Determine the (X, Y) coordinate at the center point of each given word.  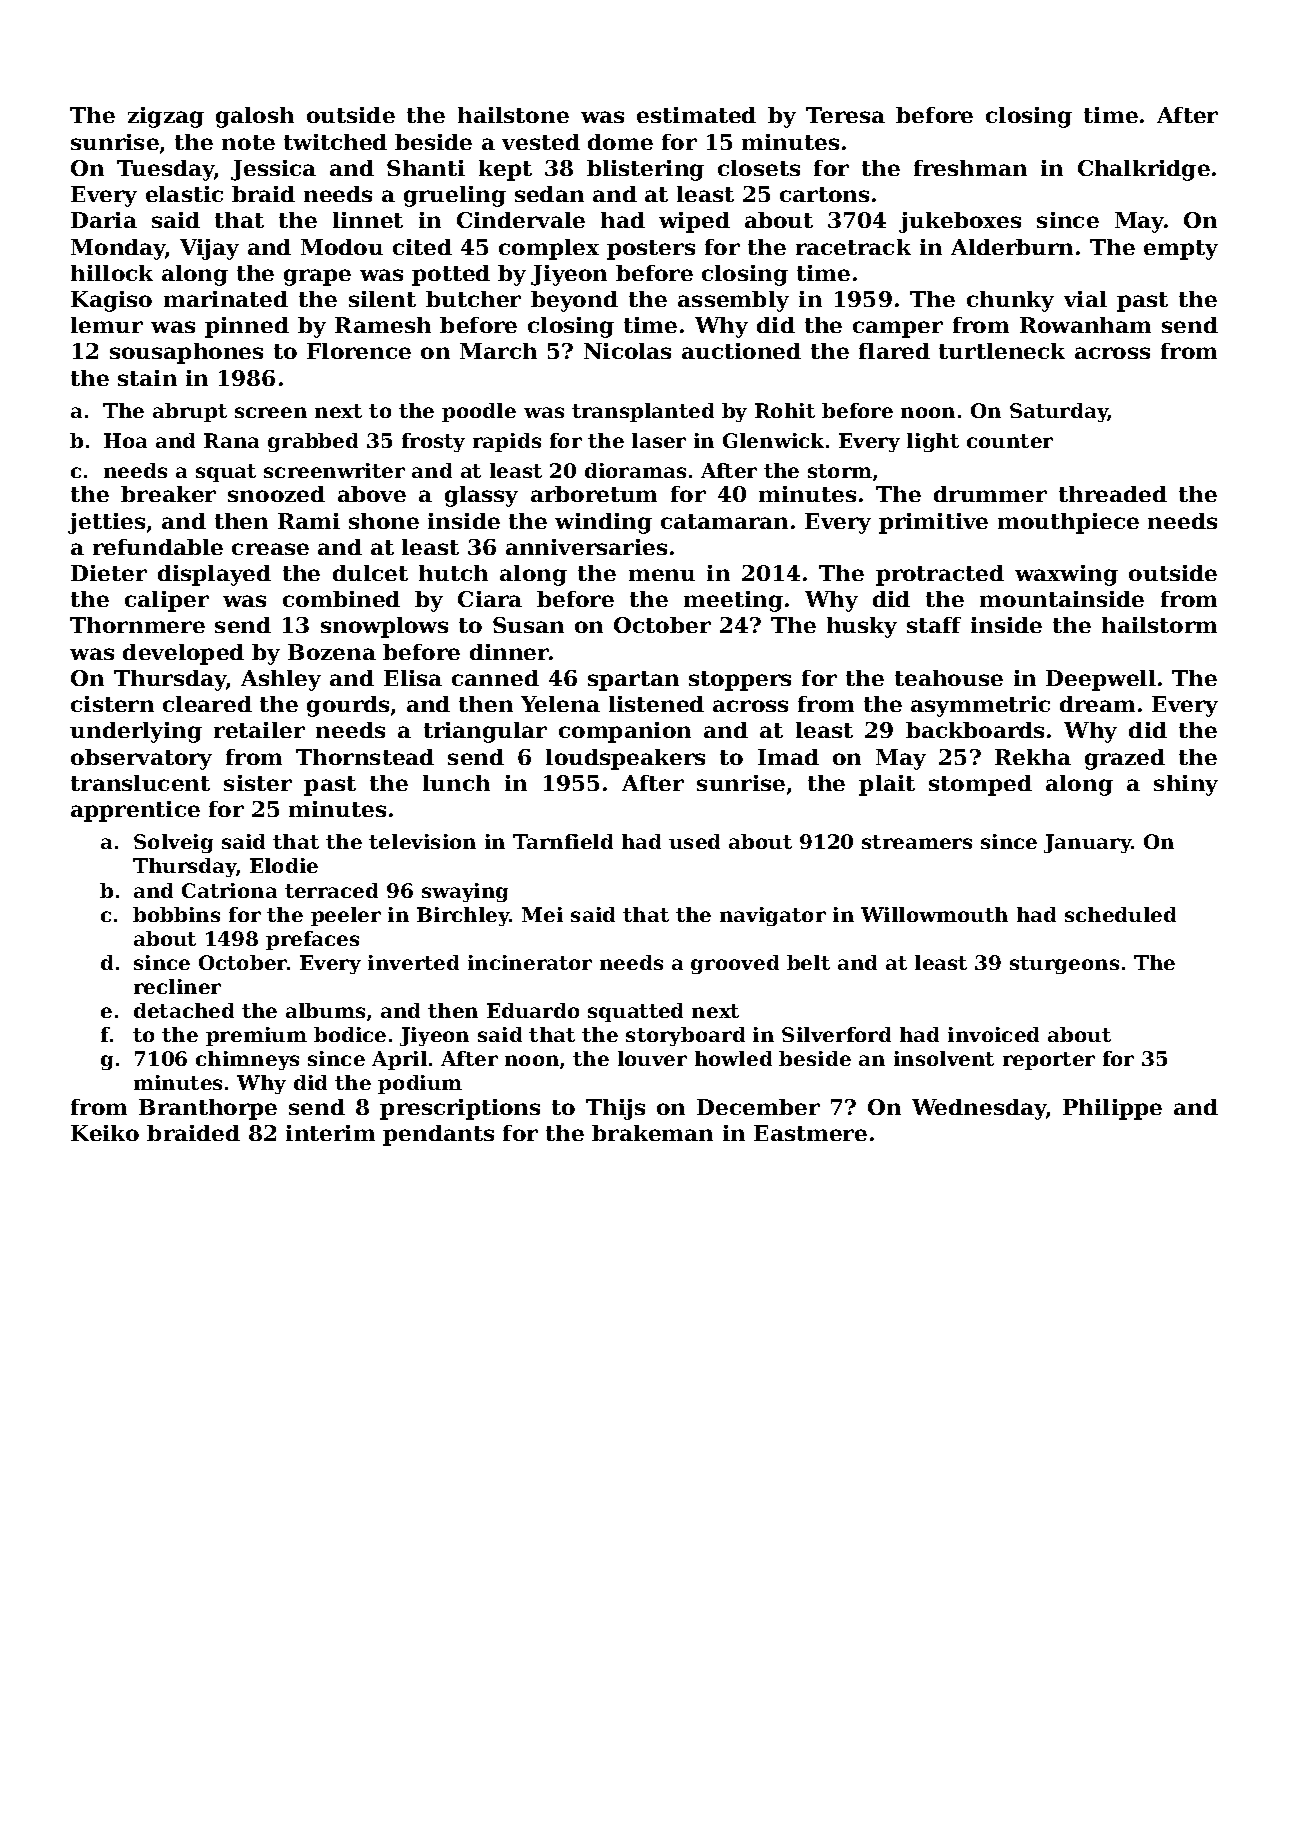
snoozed (276, 494)
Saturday (1059, 412)
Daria (104, 220)
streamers (917, 842)
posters (651, 250)
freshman (970, 168)
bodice (350, 1034)
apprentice (135, 811)
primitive (933, 523)
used (694, 841)
